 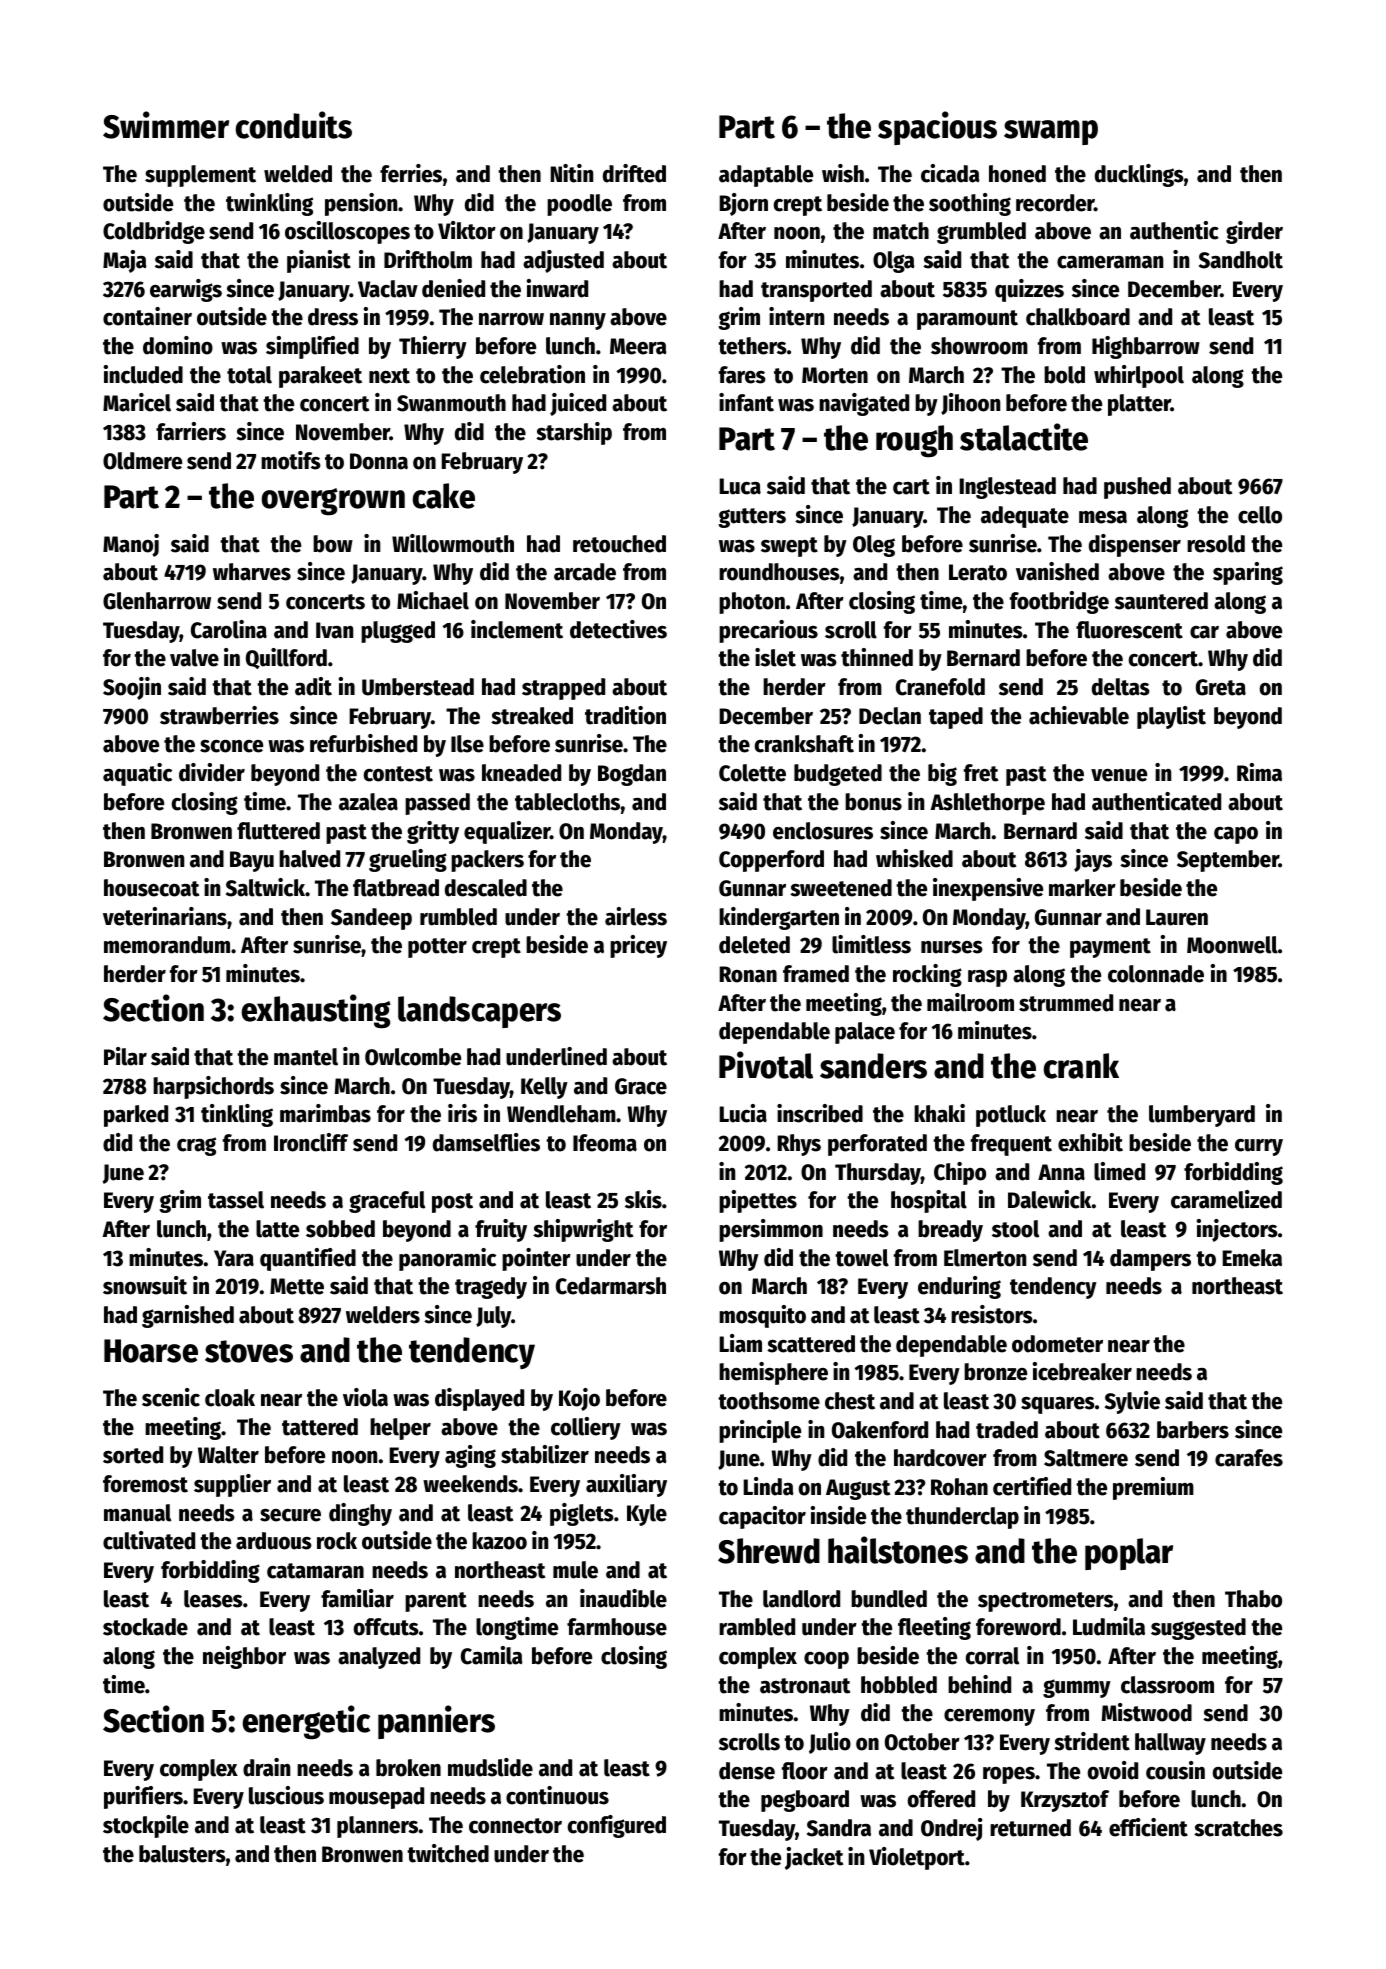 I want to click on housecoat, so click(x=151, y=888).
